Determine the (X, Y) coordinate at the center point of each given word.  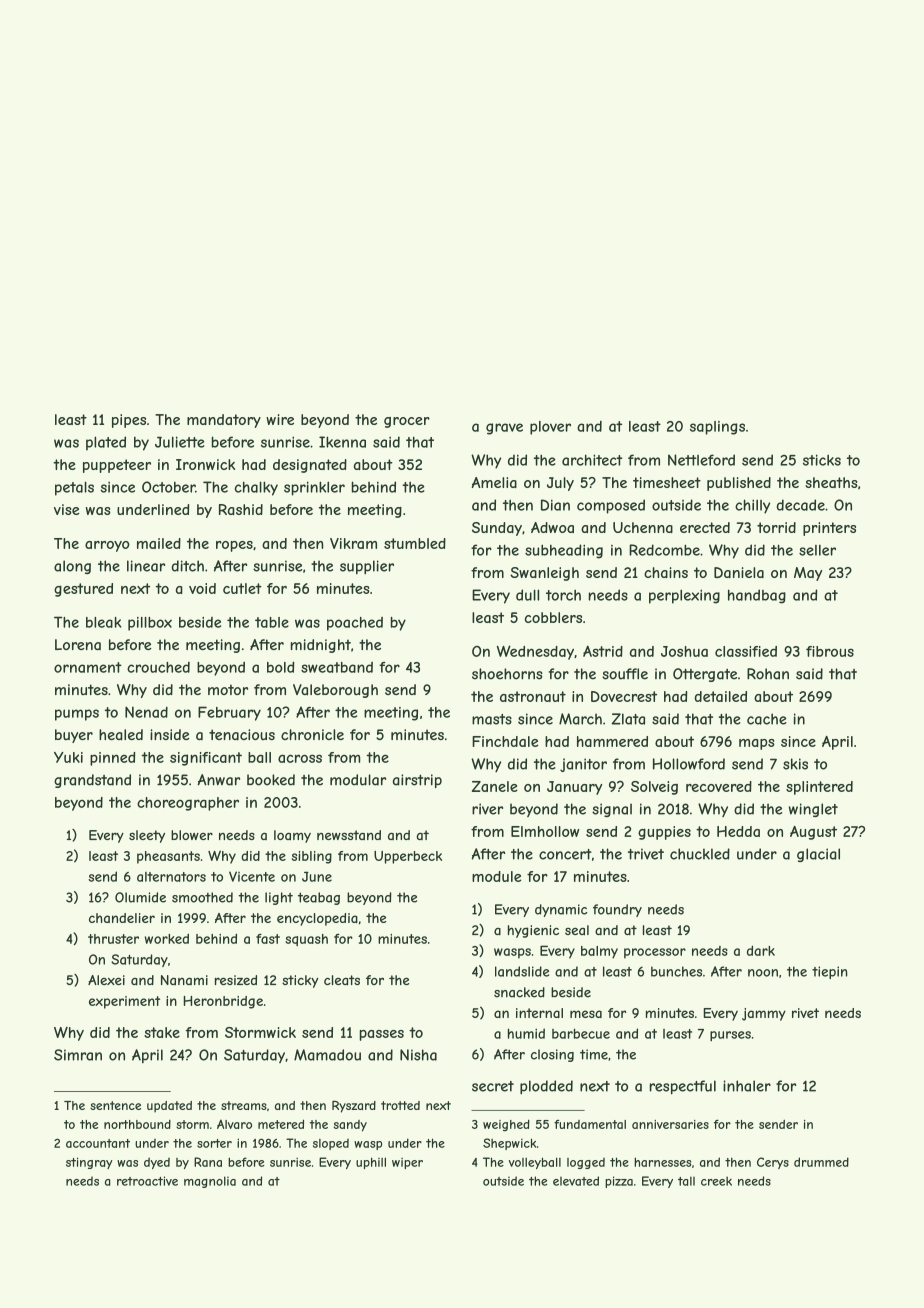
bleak (103, 622)
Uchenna (643, 527)
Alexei (106, 980)
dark (761, 950)
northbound (137, 1124)
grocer (407, 422)
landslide (522, 971)
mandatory (224, 421)
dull (527, 595)
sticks (822, 460)
